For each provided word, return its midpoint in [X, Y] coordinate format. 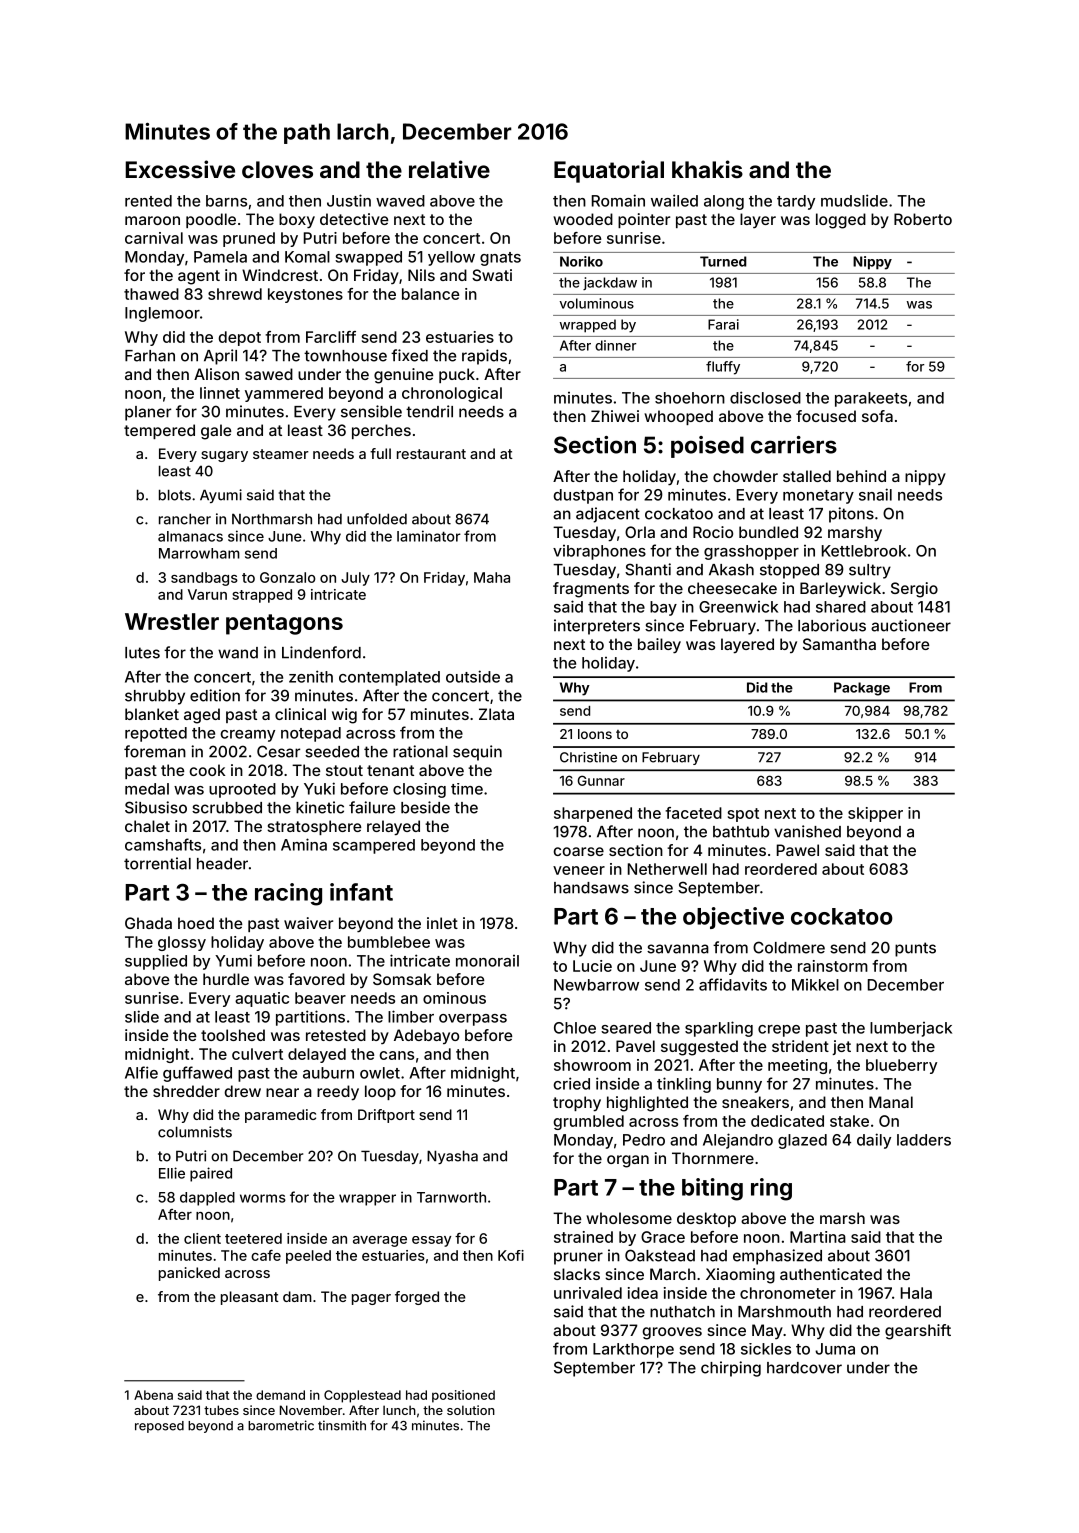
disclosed [765, 397]
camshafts [163, 844]
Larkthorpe [633, 1350]
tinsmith [342, 1425]
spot [743, 815]
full [380, 453]
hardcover [804, 1368]
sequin [477, 753]
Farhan [150, 356]
